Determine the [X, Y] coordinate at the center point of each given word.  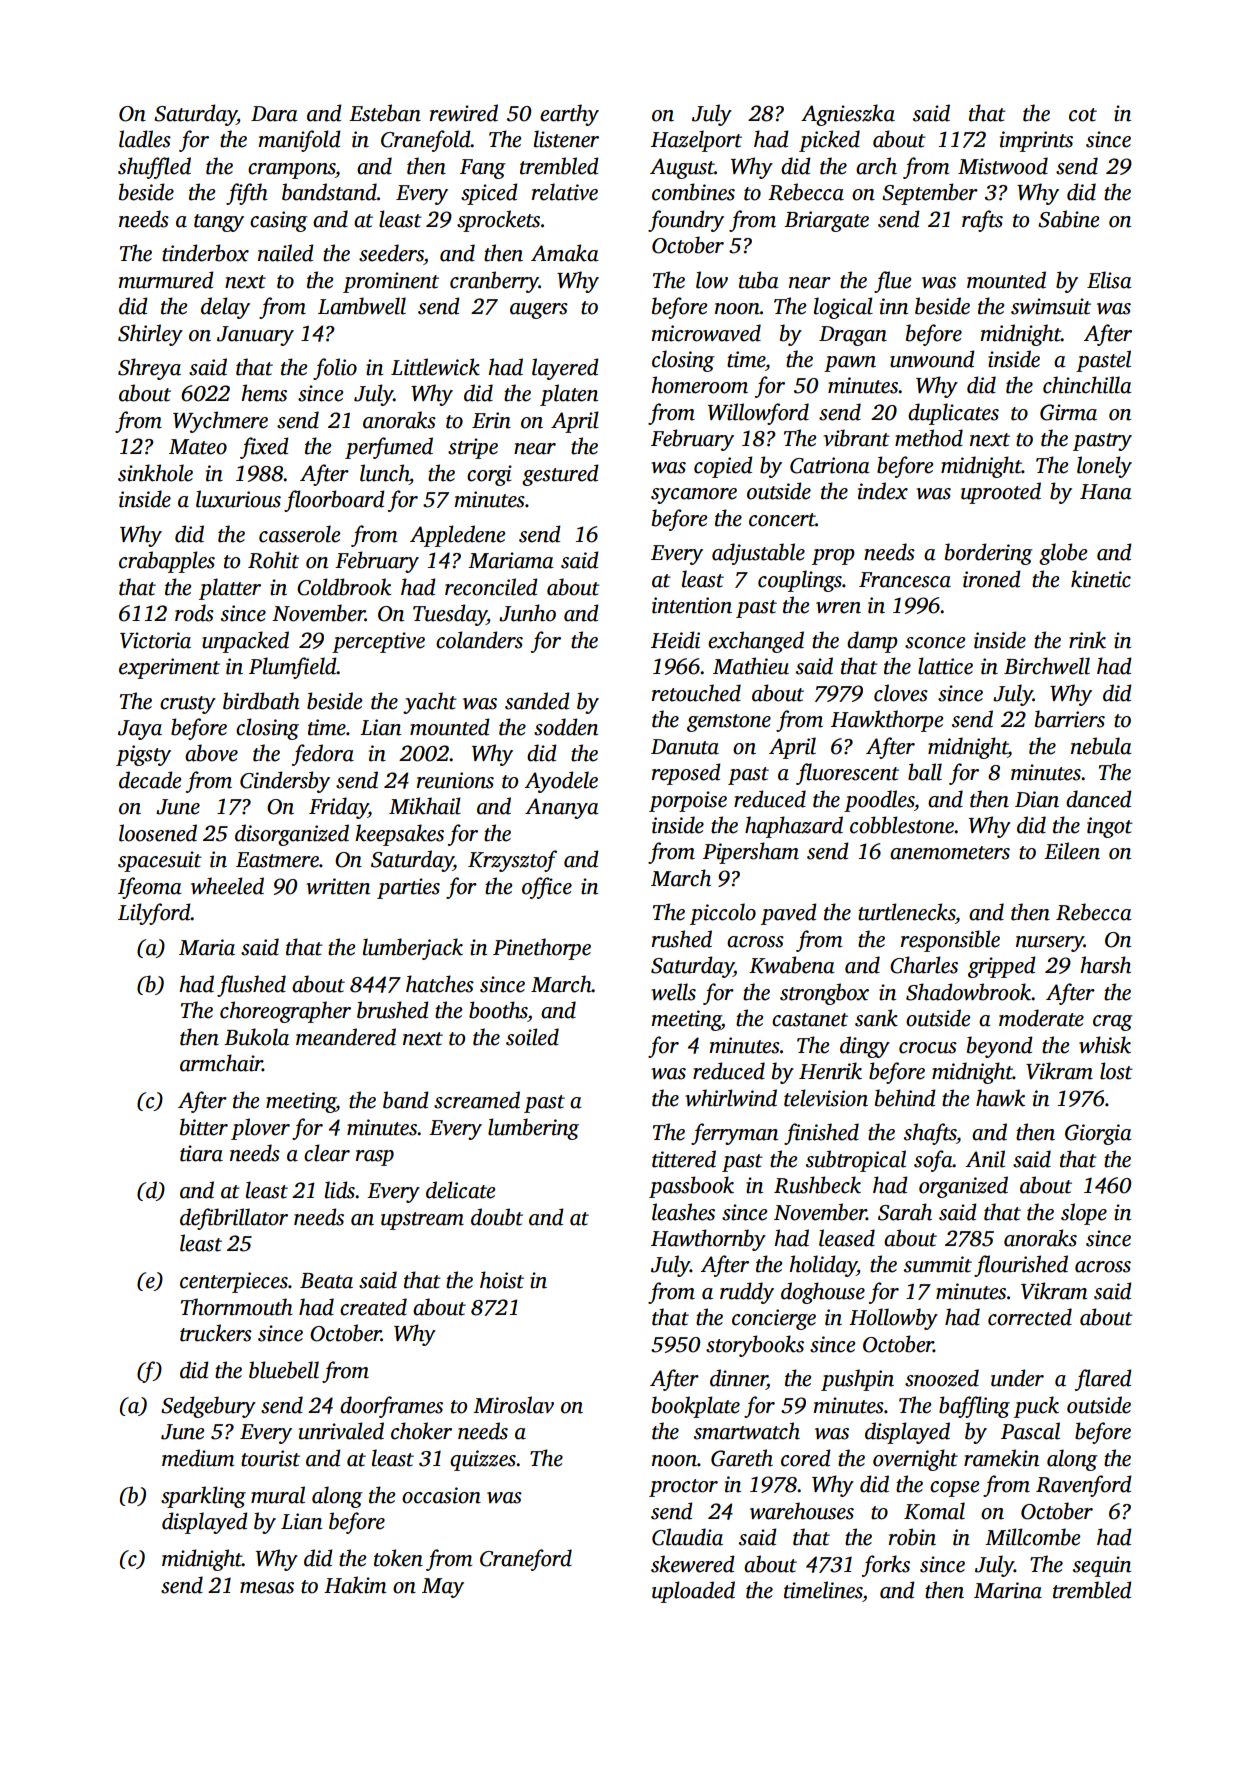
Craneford [526, 1560]
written [338, 886]
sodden [566, 727]
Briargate [826, 221]
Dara [274, 114]
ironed [992, 579]
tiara [201, 1153]
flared [1103, 1380]
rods [194, 613]
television [826, 1098]
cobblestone [902, 825]
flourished [1021, 1266]
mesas [267, 1588]
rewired [464, 113]
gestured [560, 475]
